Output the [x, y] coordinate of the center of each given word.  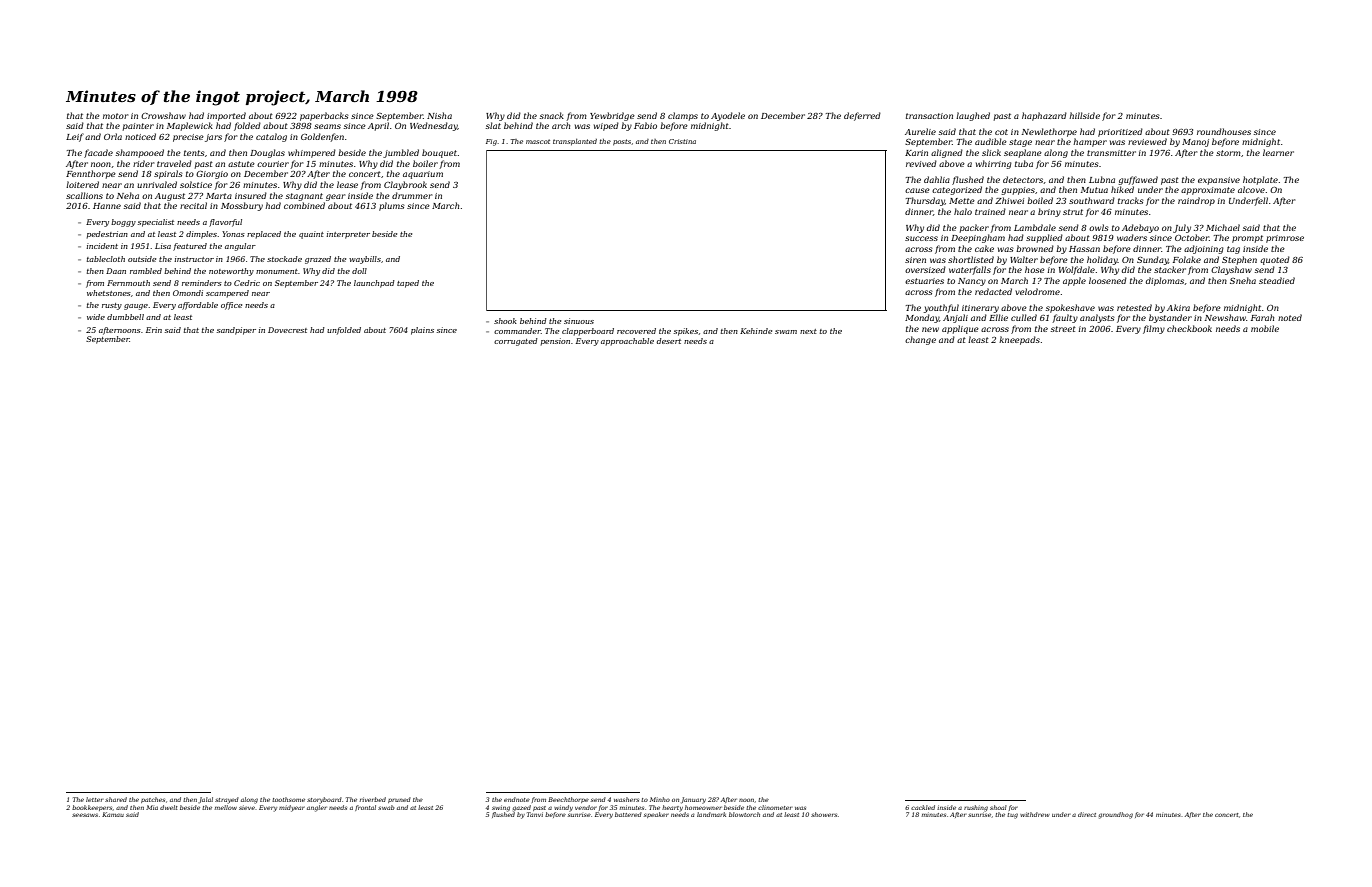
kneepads [1019, 340]
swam [786, 332]
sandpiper [236, 331]
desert [669, 341]
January [693, 800]
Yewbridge [612, 116]
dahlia [937, 179]
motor [115, 116]
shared [116, 799]
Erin [154, 330]
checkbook [1189, 328]
